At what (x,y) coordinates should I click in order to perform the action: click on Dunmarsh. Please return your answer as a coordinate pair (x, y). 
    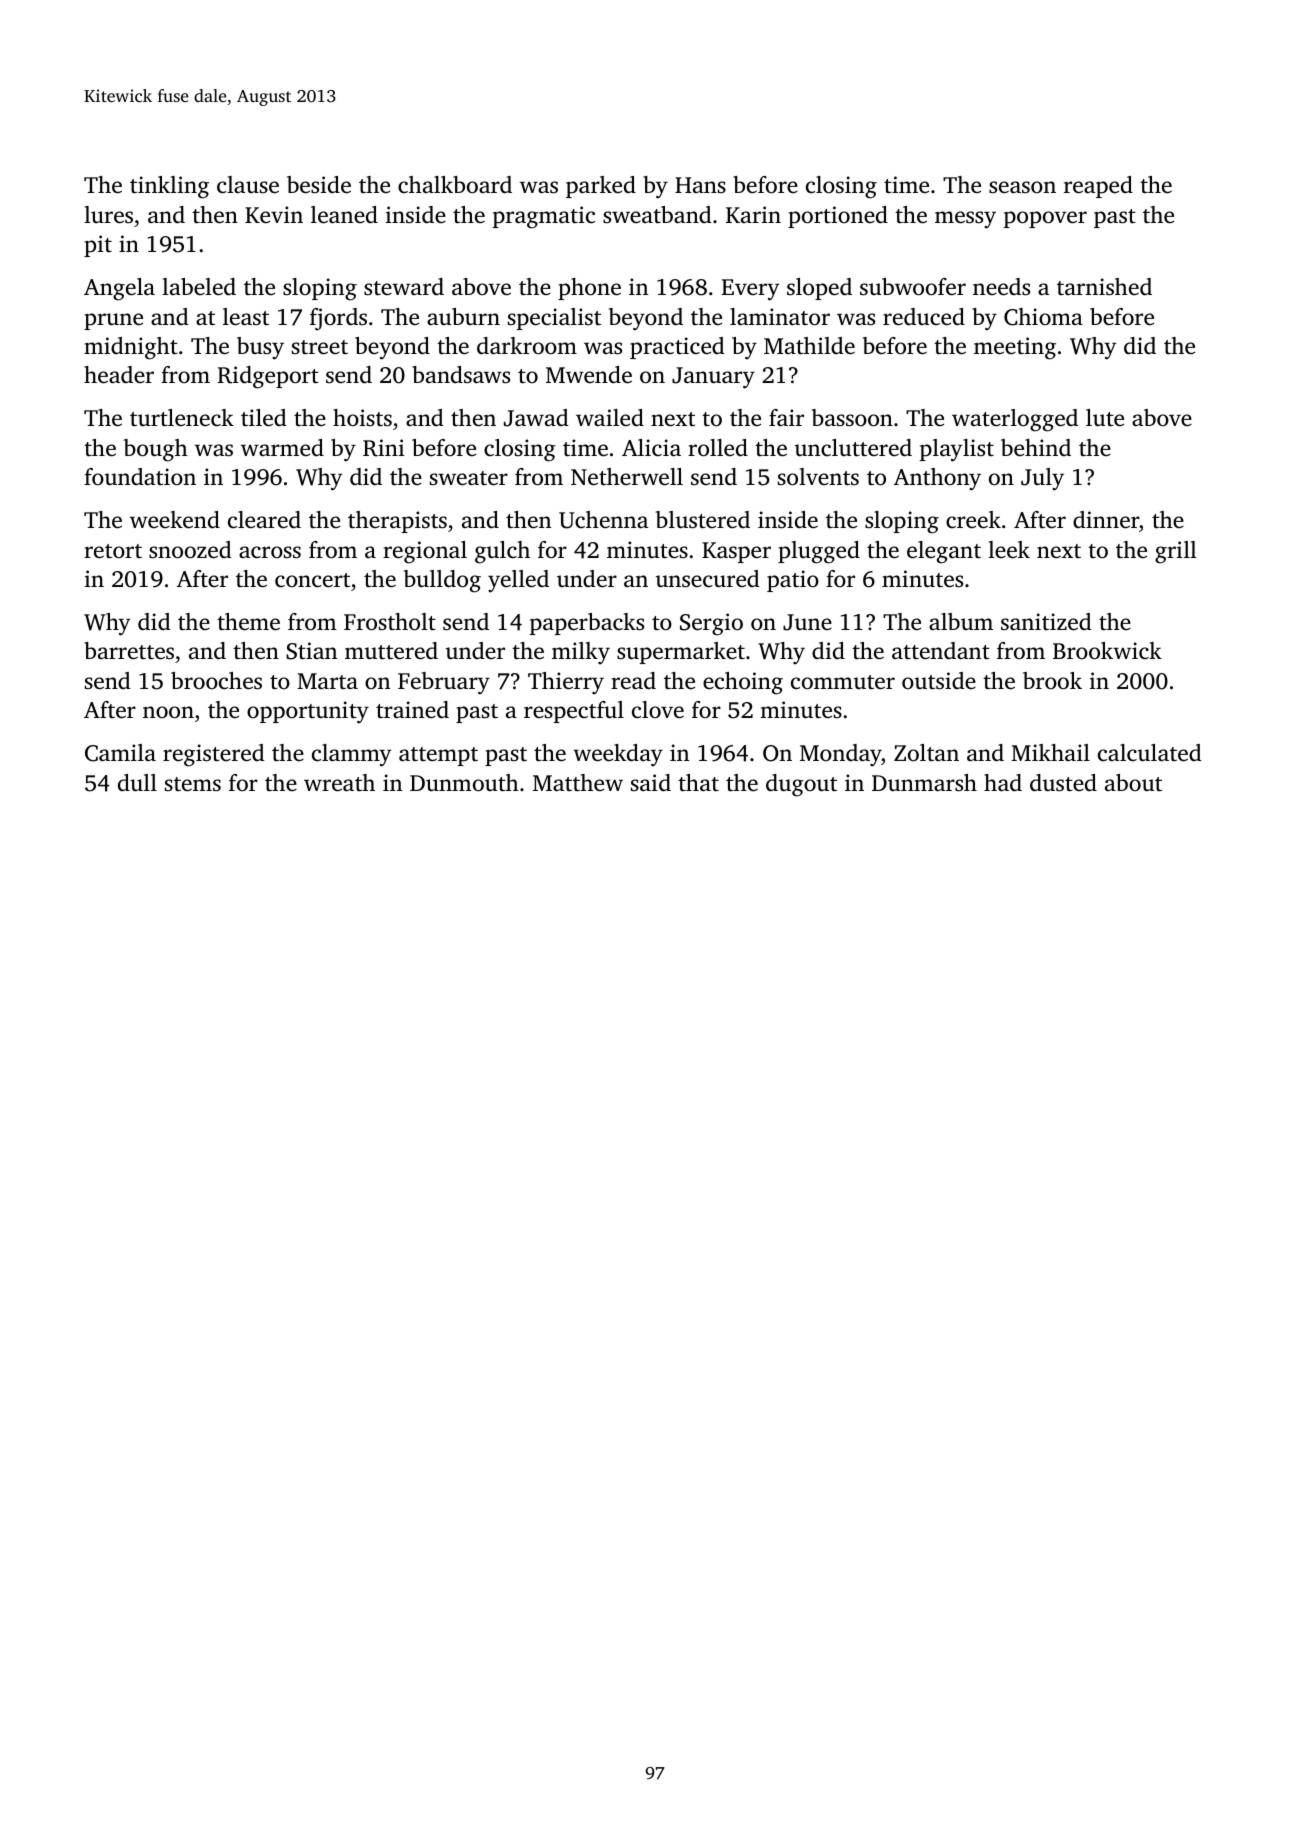
    Looking at the image, I should click on (924, 782).
